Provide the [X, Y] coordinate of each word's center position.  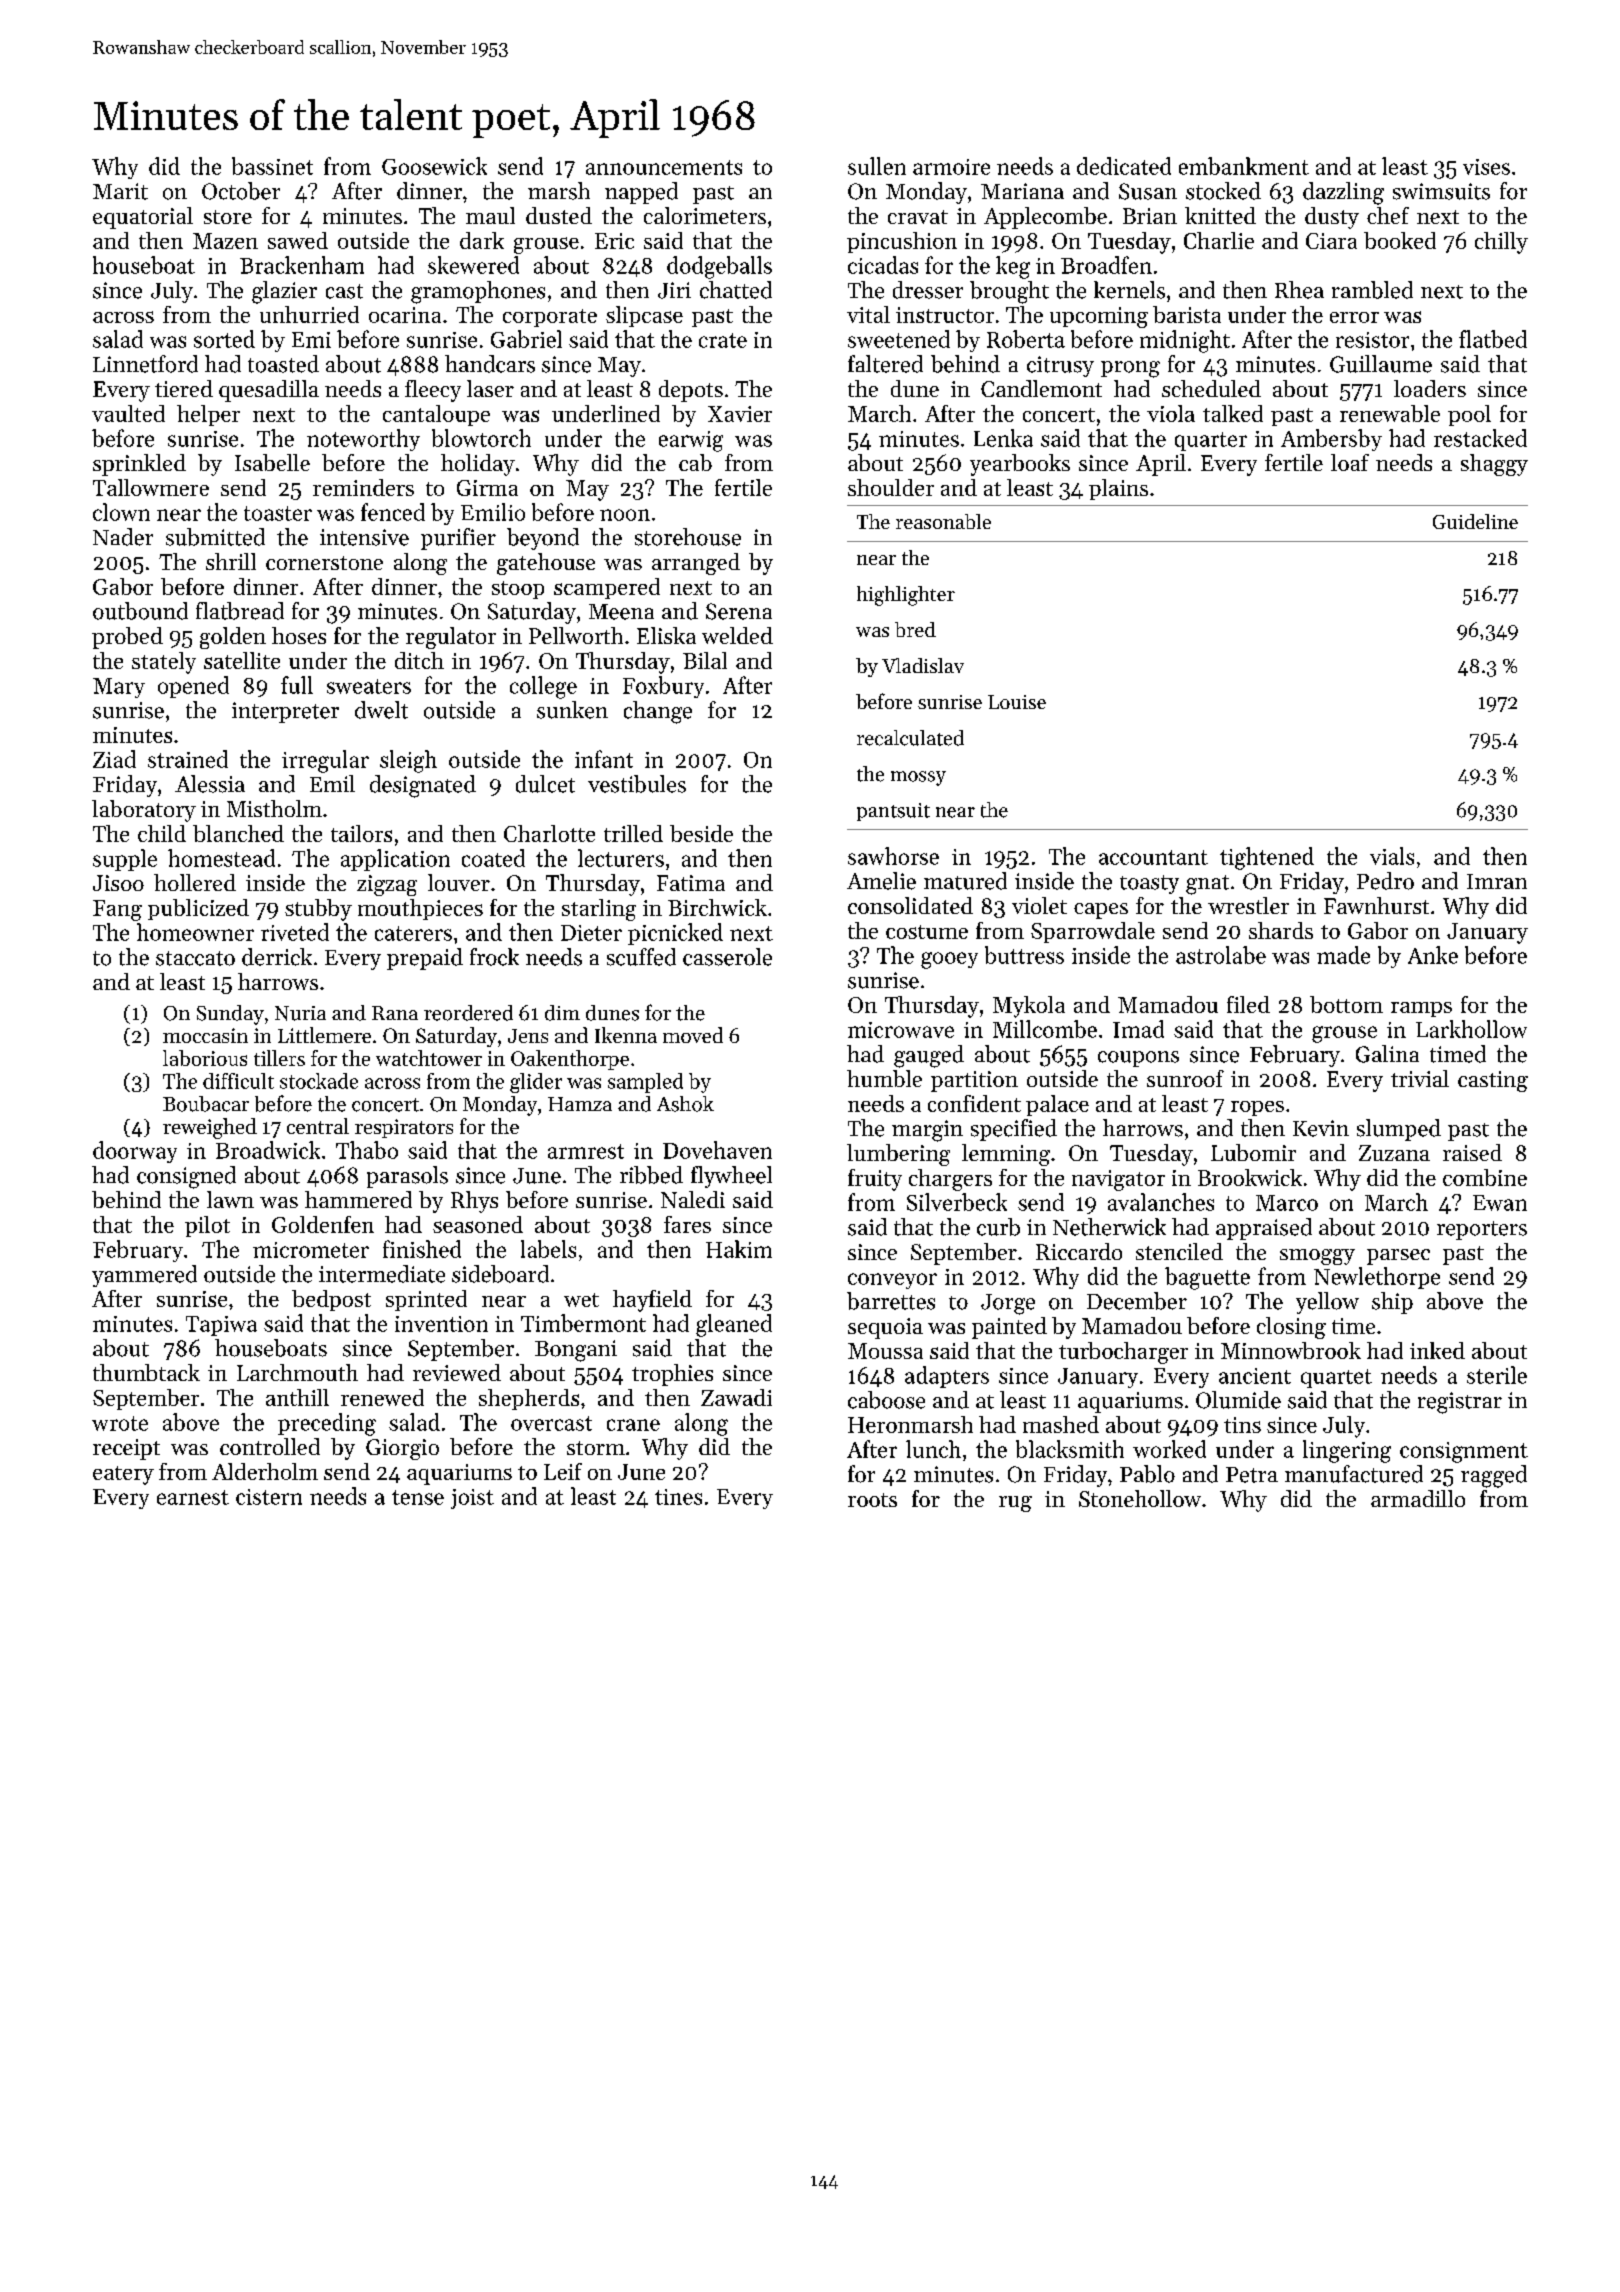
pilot [207, 1226]
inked [1437, 1350]
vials [1392, 856]
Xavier [740, 414]
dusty [1332, 218]
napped [641, 193]
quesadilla [269, 391]
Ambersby [1331, 440]
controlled [270, 1446]
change [658, 712]
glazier [284, 292]
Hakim [739, 1249]
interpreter [285, 712]
